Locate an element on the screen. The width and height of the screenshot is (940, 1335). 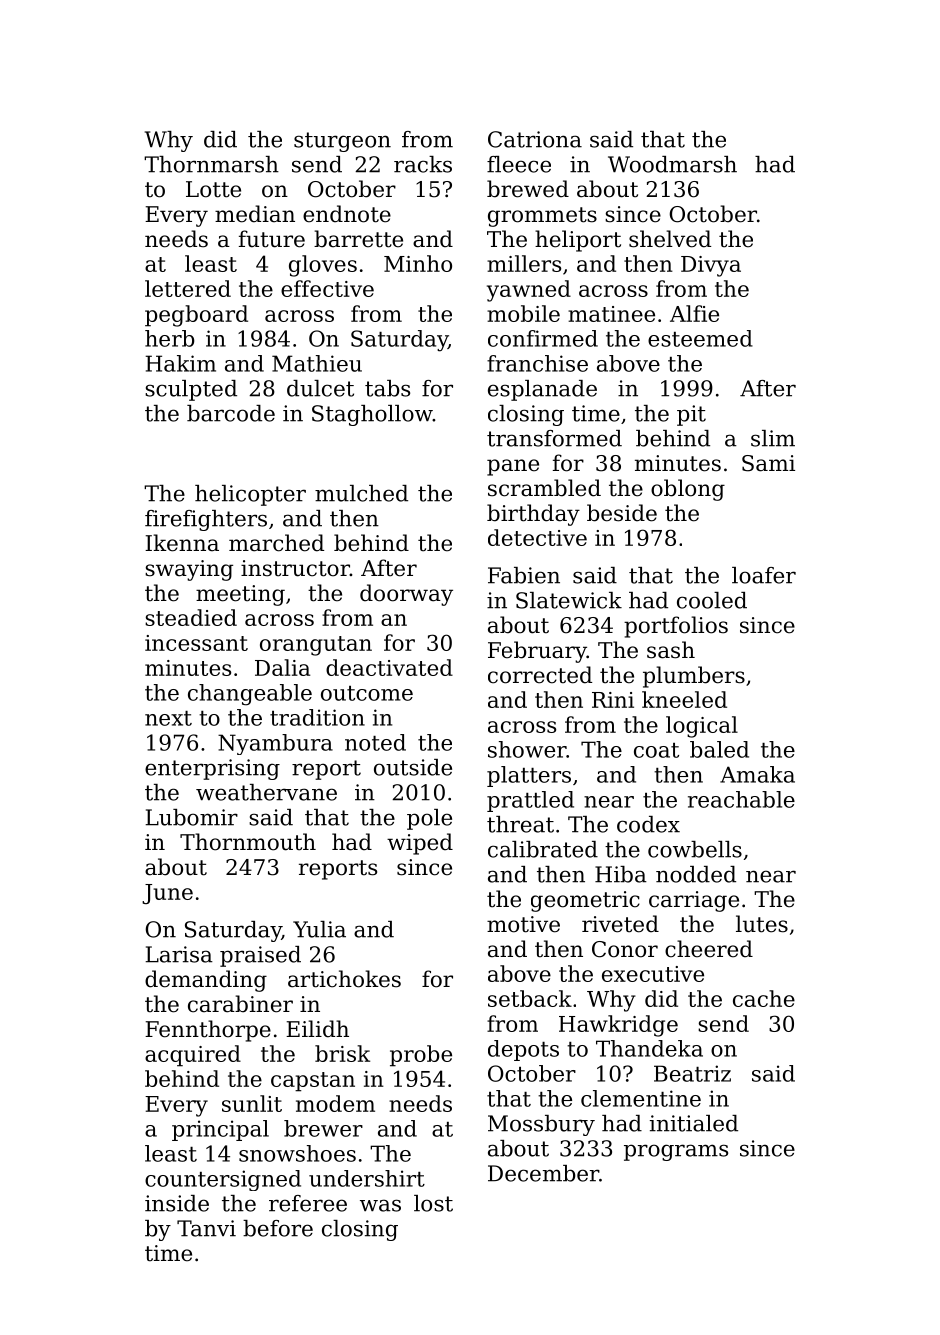
Thornmarsh is located at coordinates (211, 164).
